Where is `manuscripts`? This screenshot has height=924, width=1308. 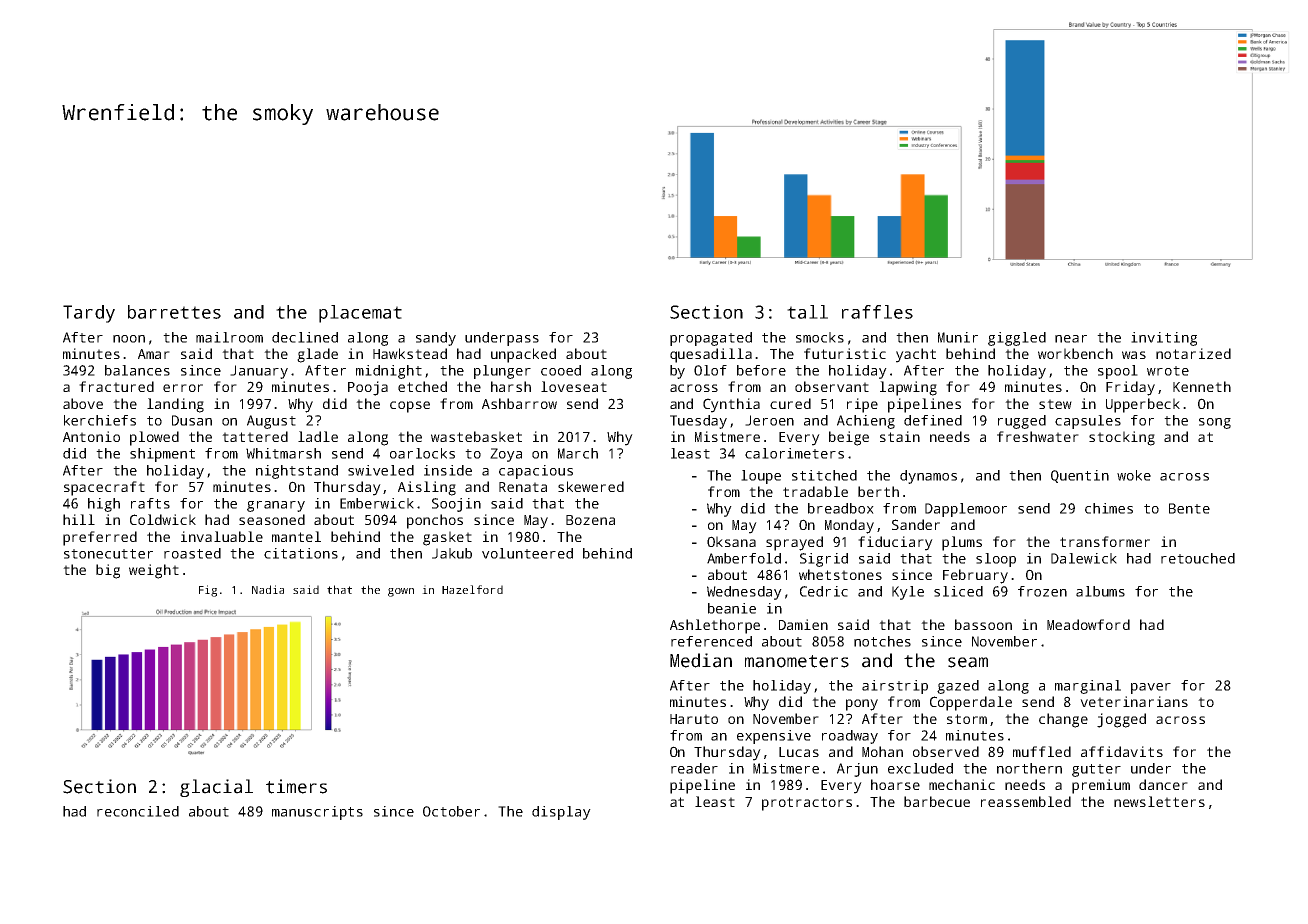 manuscripts is located at coordinates (317, 813).
